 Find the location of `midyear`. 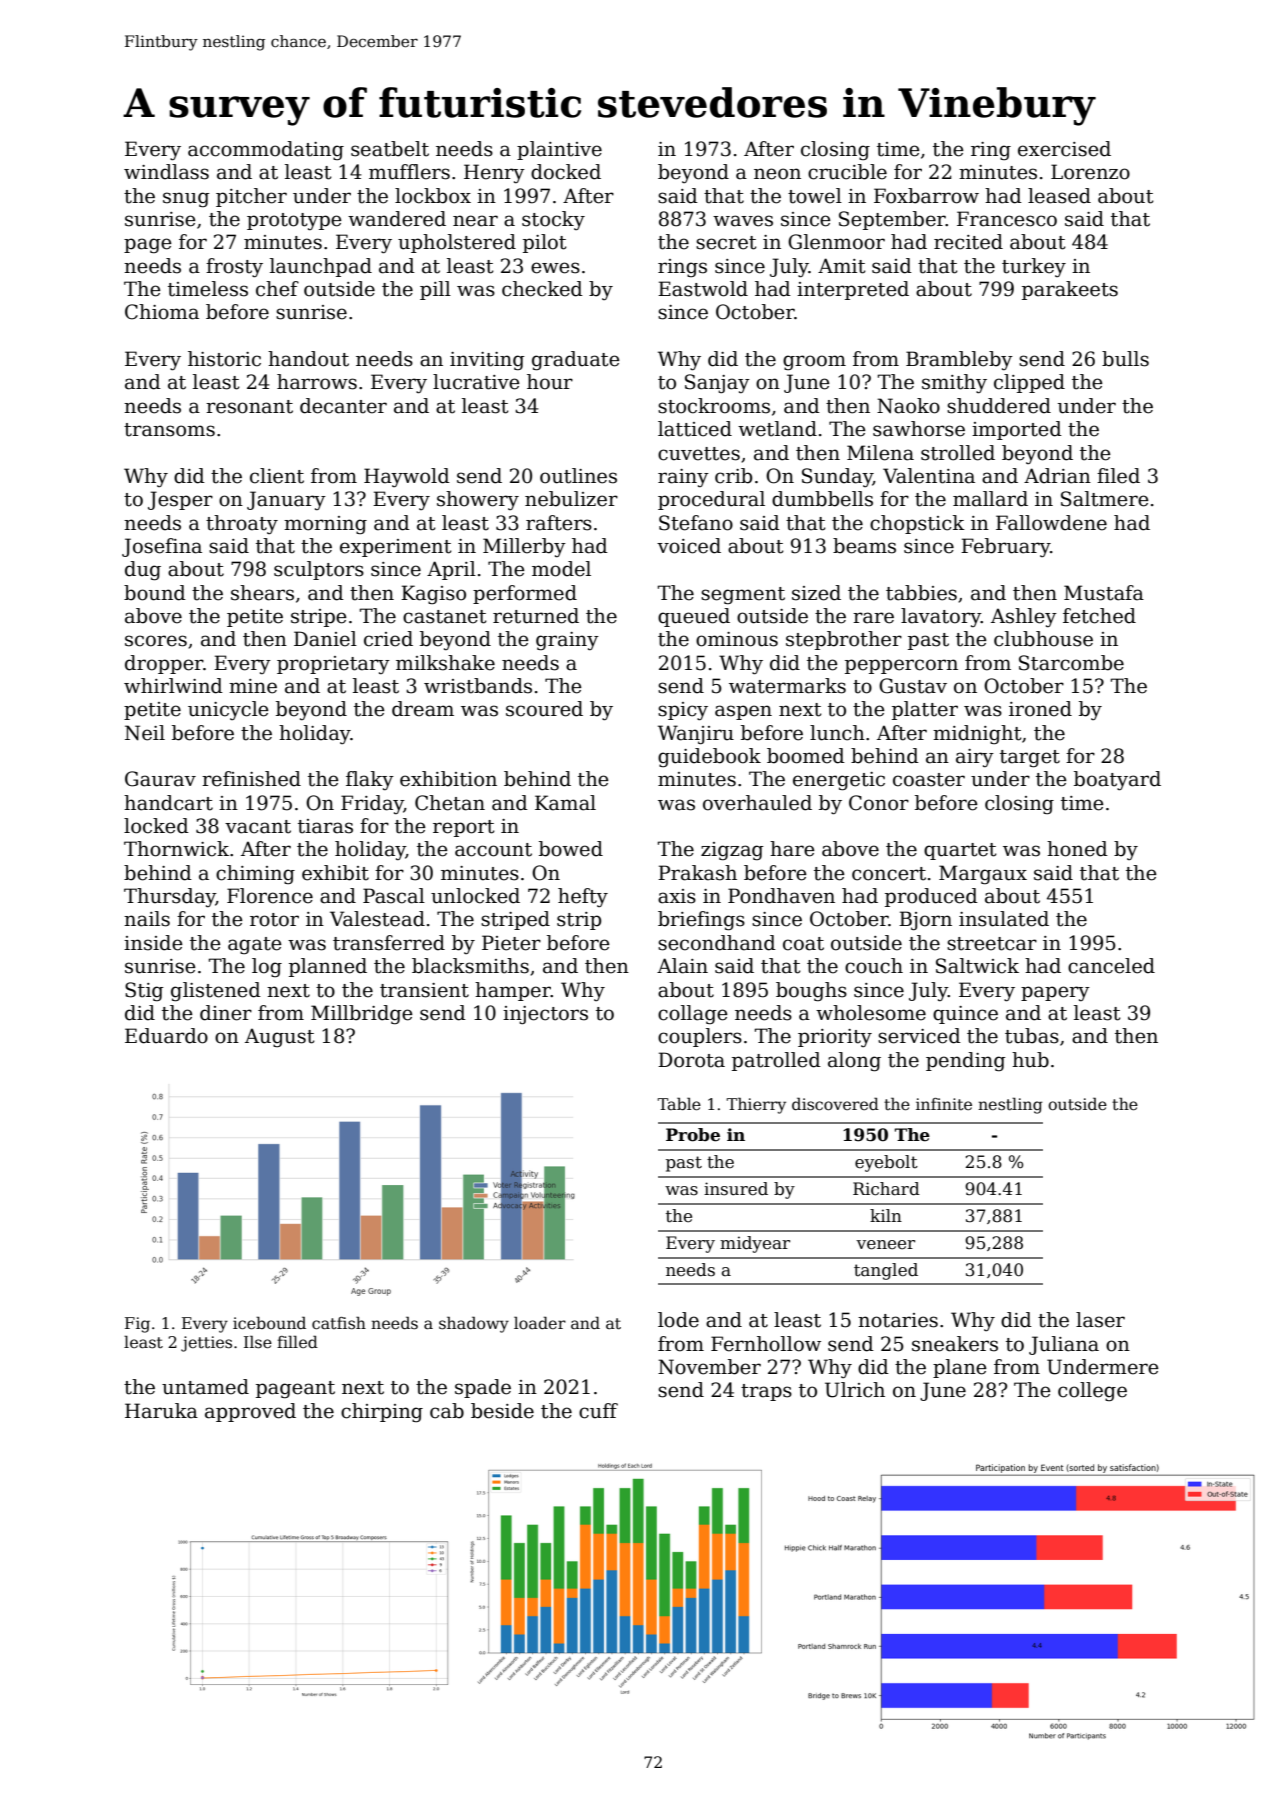

midyear is located at coordinates (755, 1244).
